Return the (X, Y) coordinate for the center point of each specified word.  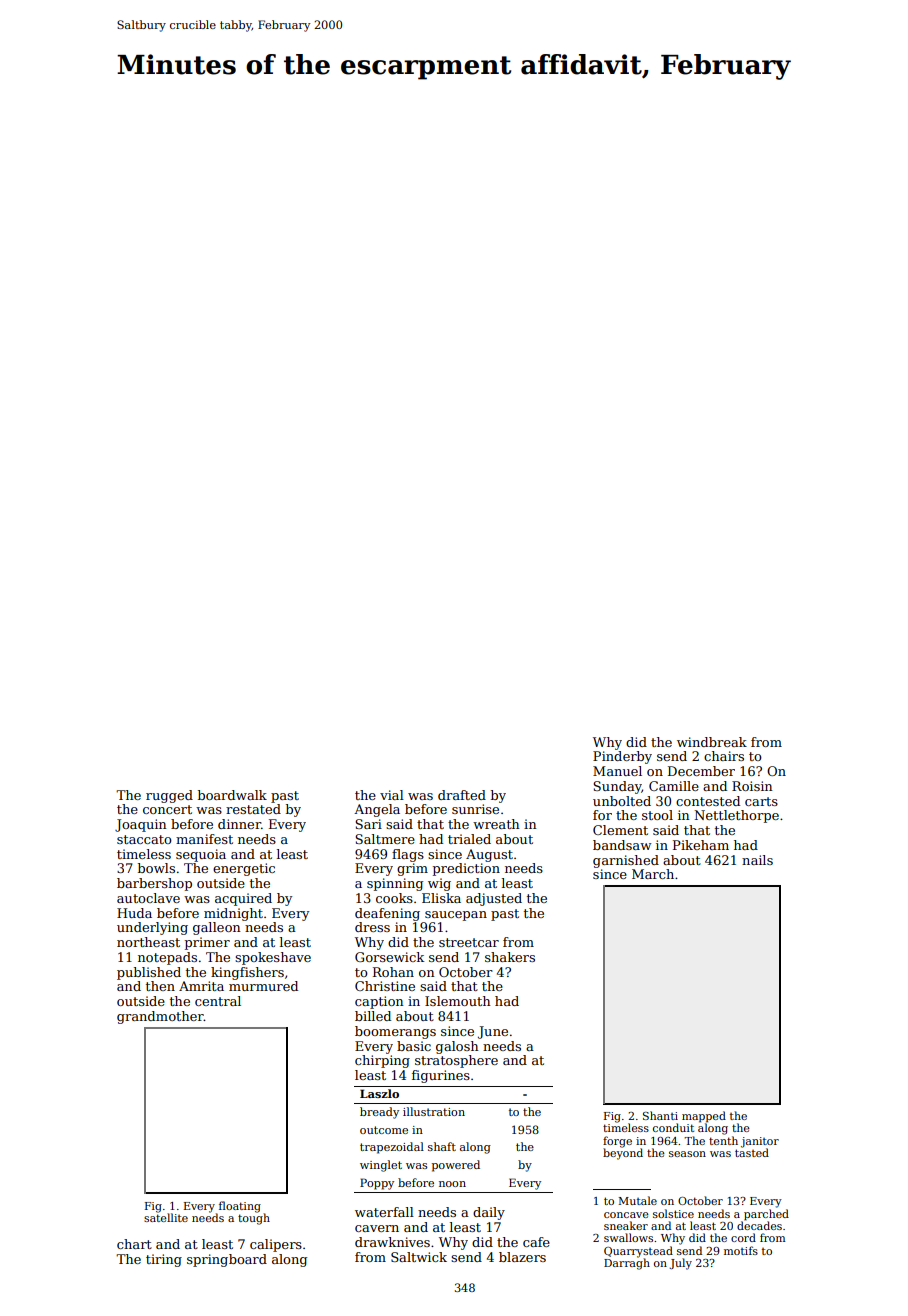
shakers (510, 957)
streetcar (469, 942)
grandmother (160, 1017)
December (701, 771)
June (493, 1032)
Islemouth (458, 1001)
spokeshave (273, 958)
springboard (227, 1260)
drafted (462, 795)
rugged (169, 796)
